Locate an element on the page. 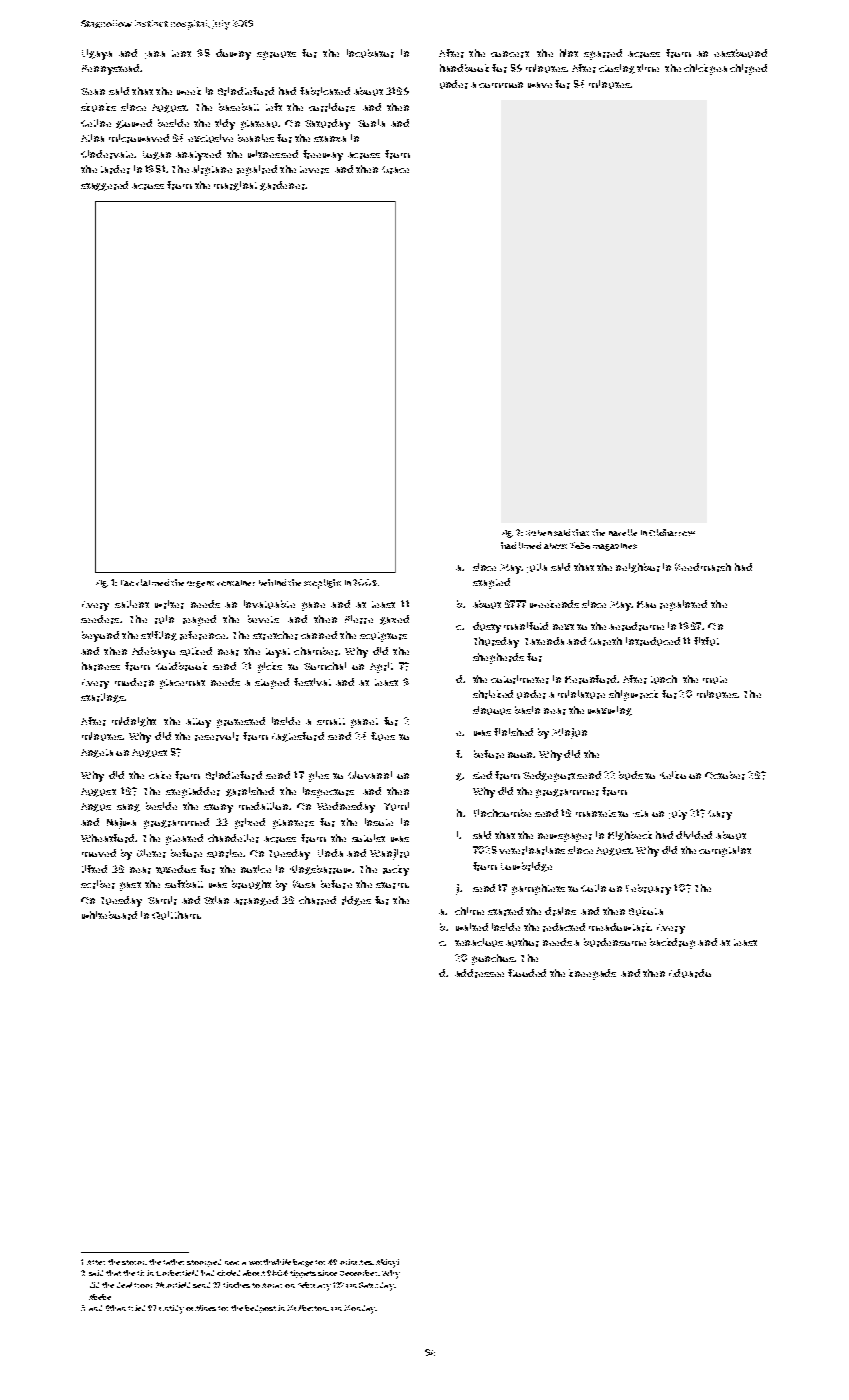  Quillham is located at coordinates (175, 915).
